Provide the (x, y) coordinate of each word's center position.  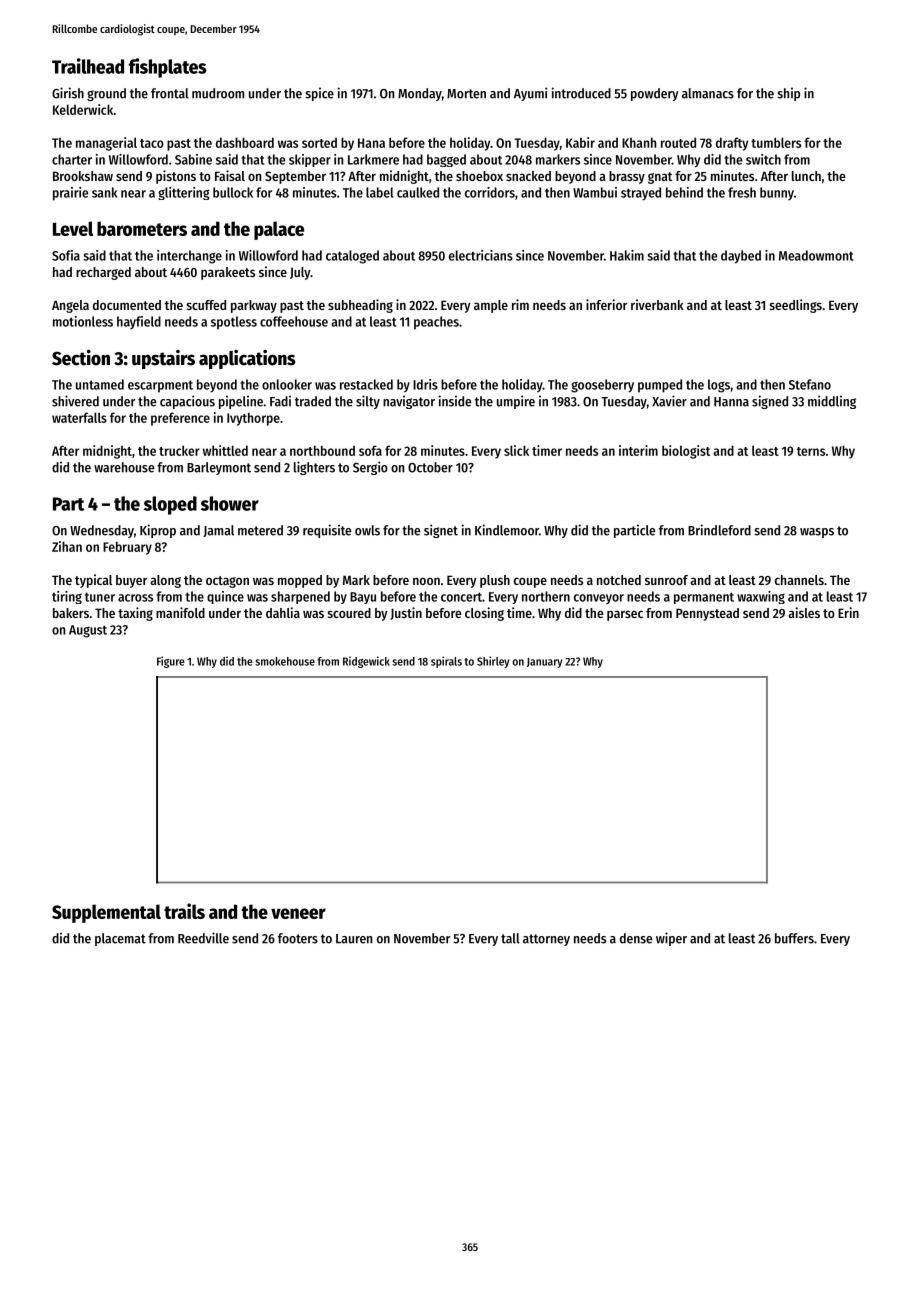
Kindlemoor (507, 530)
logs (719, 386)
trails (184, 911)
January (544, 663)
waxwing (761, 597)
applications (247, 359)
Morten (466, 94)
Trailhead (88, 66)
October (430, 467)
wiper (671, 939)
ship (788, 94)
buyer (131, 581)
